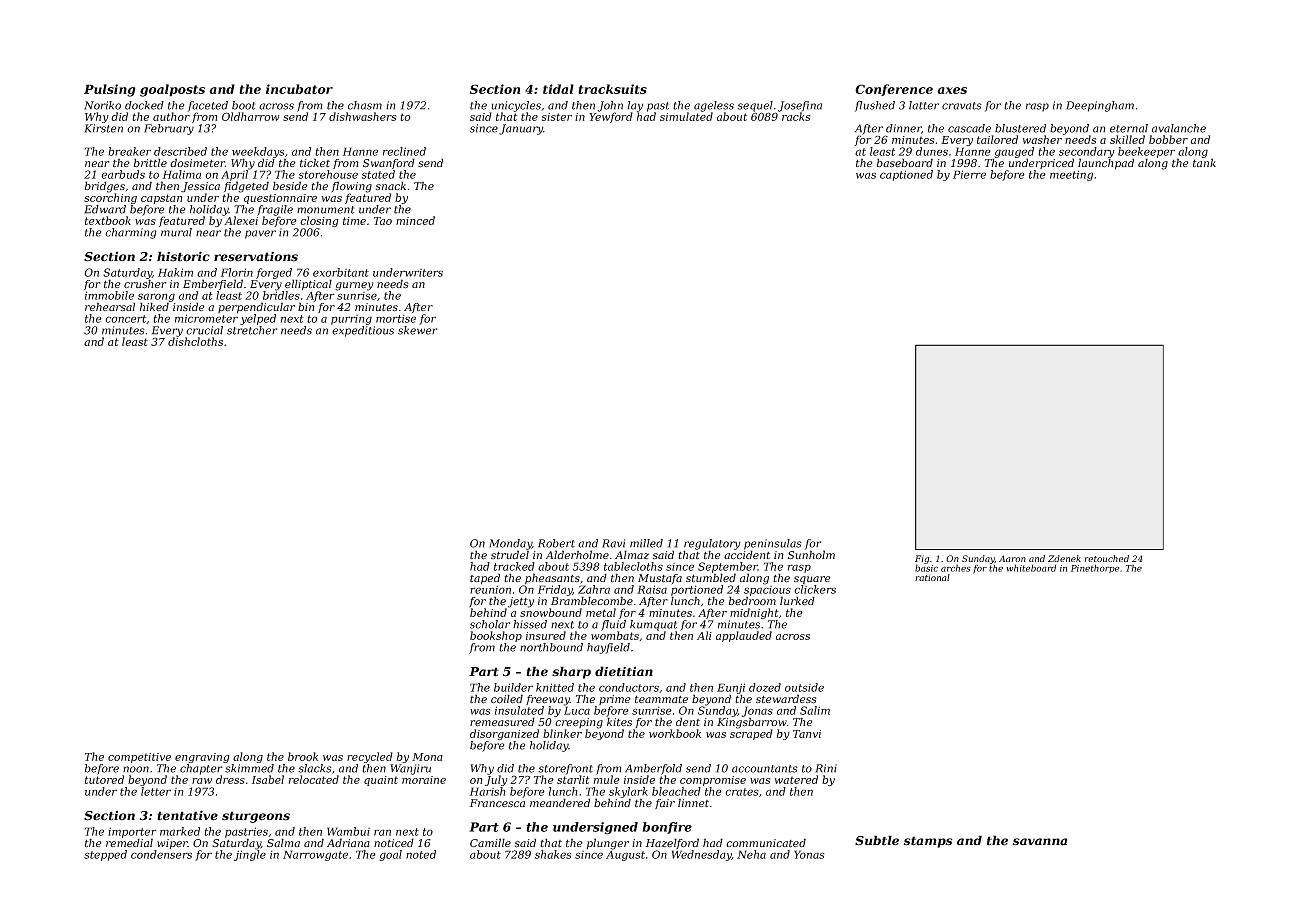 Image resolution: width=1308 pixels, height=924 pixels. What do you see at coordinates (1106, 558) in the screenshot?
I see `retouched` at bounding box center [1106, 558].
